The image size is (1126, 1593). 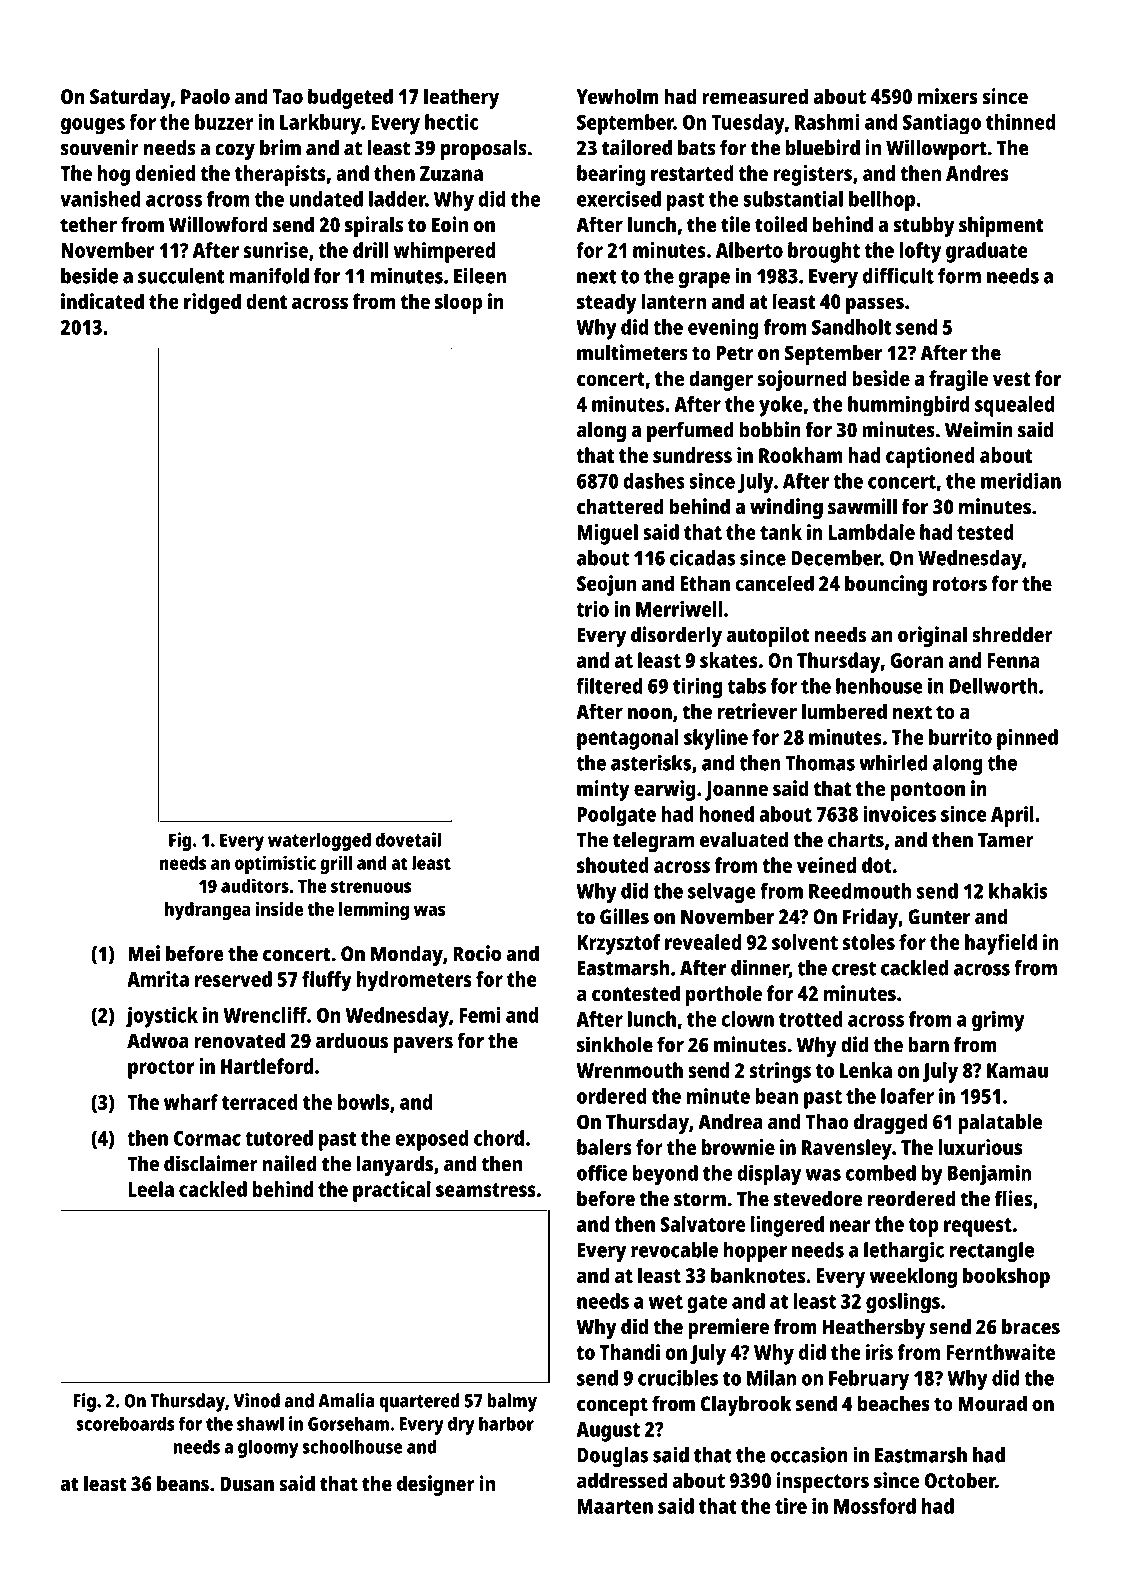 I want to click on scoreboards, so click(x=125, y=1423).
